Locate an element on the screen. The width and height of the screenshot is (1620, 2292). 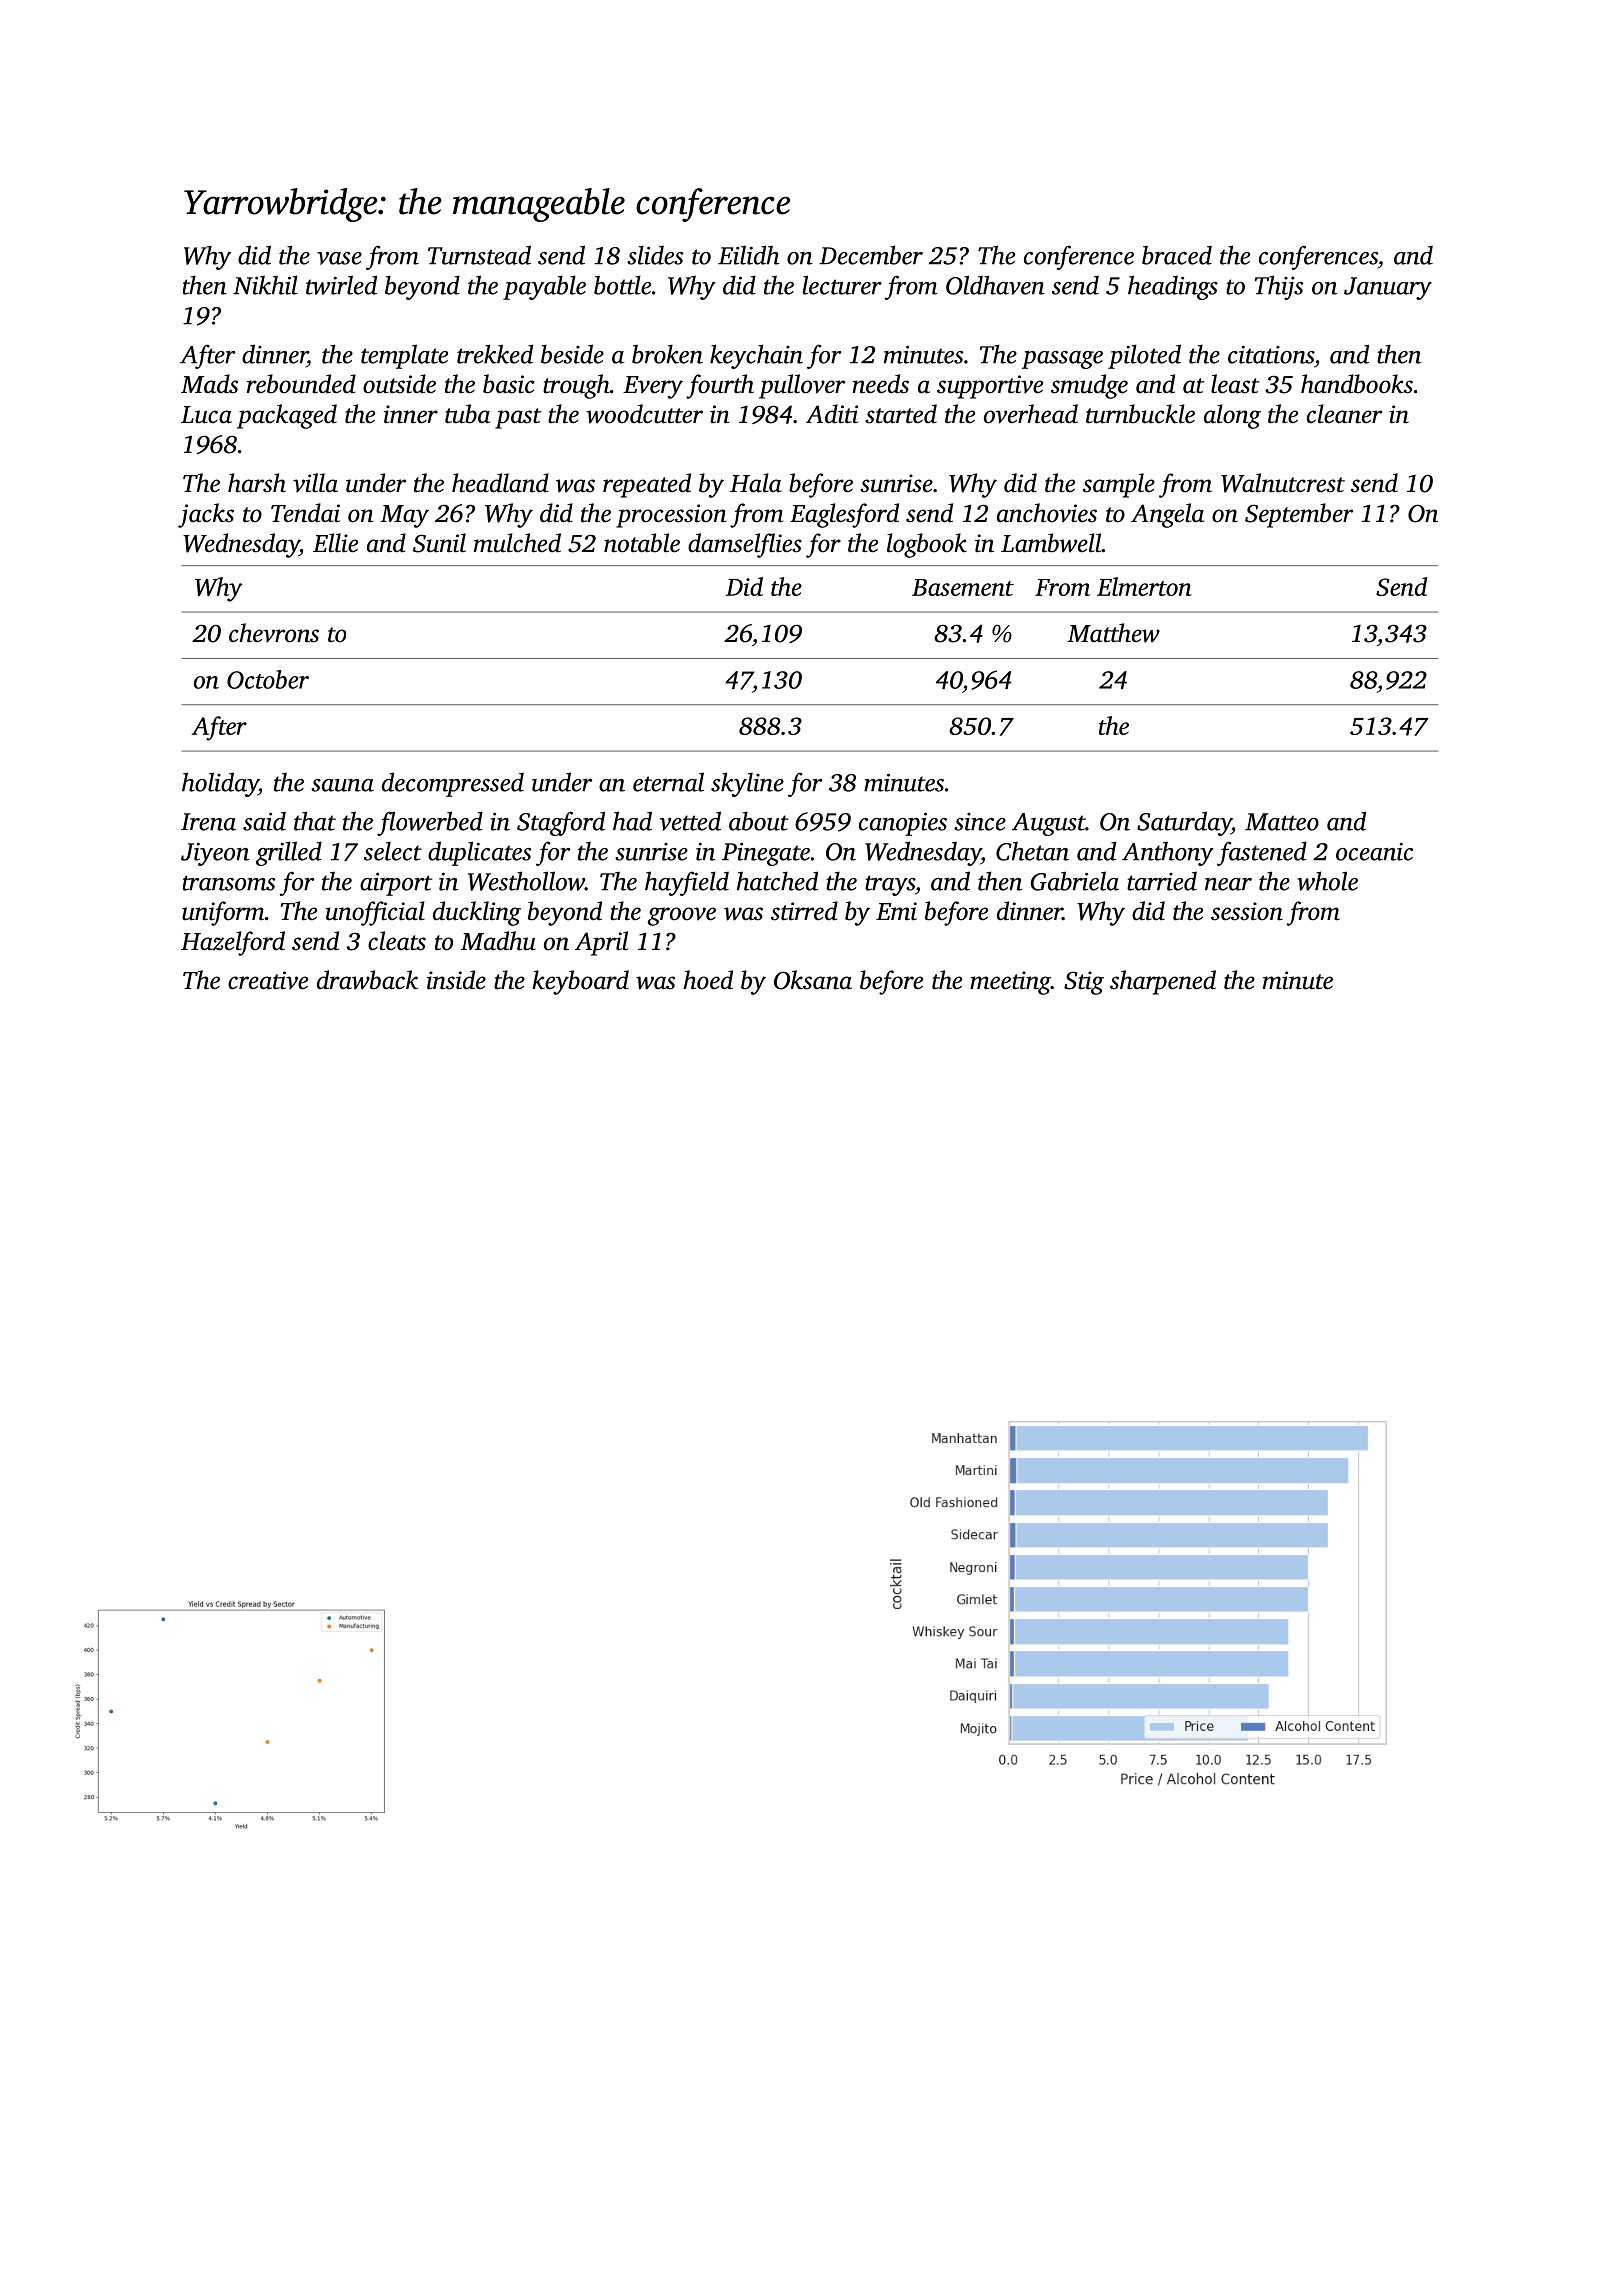
Matthew is located at coordinates (1113, 633).
